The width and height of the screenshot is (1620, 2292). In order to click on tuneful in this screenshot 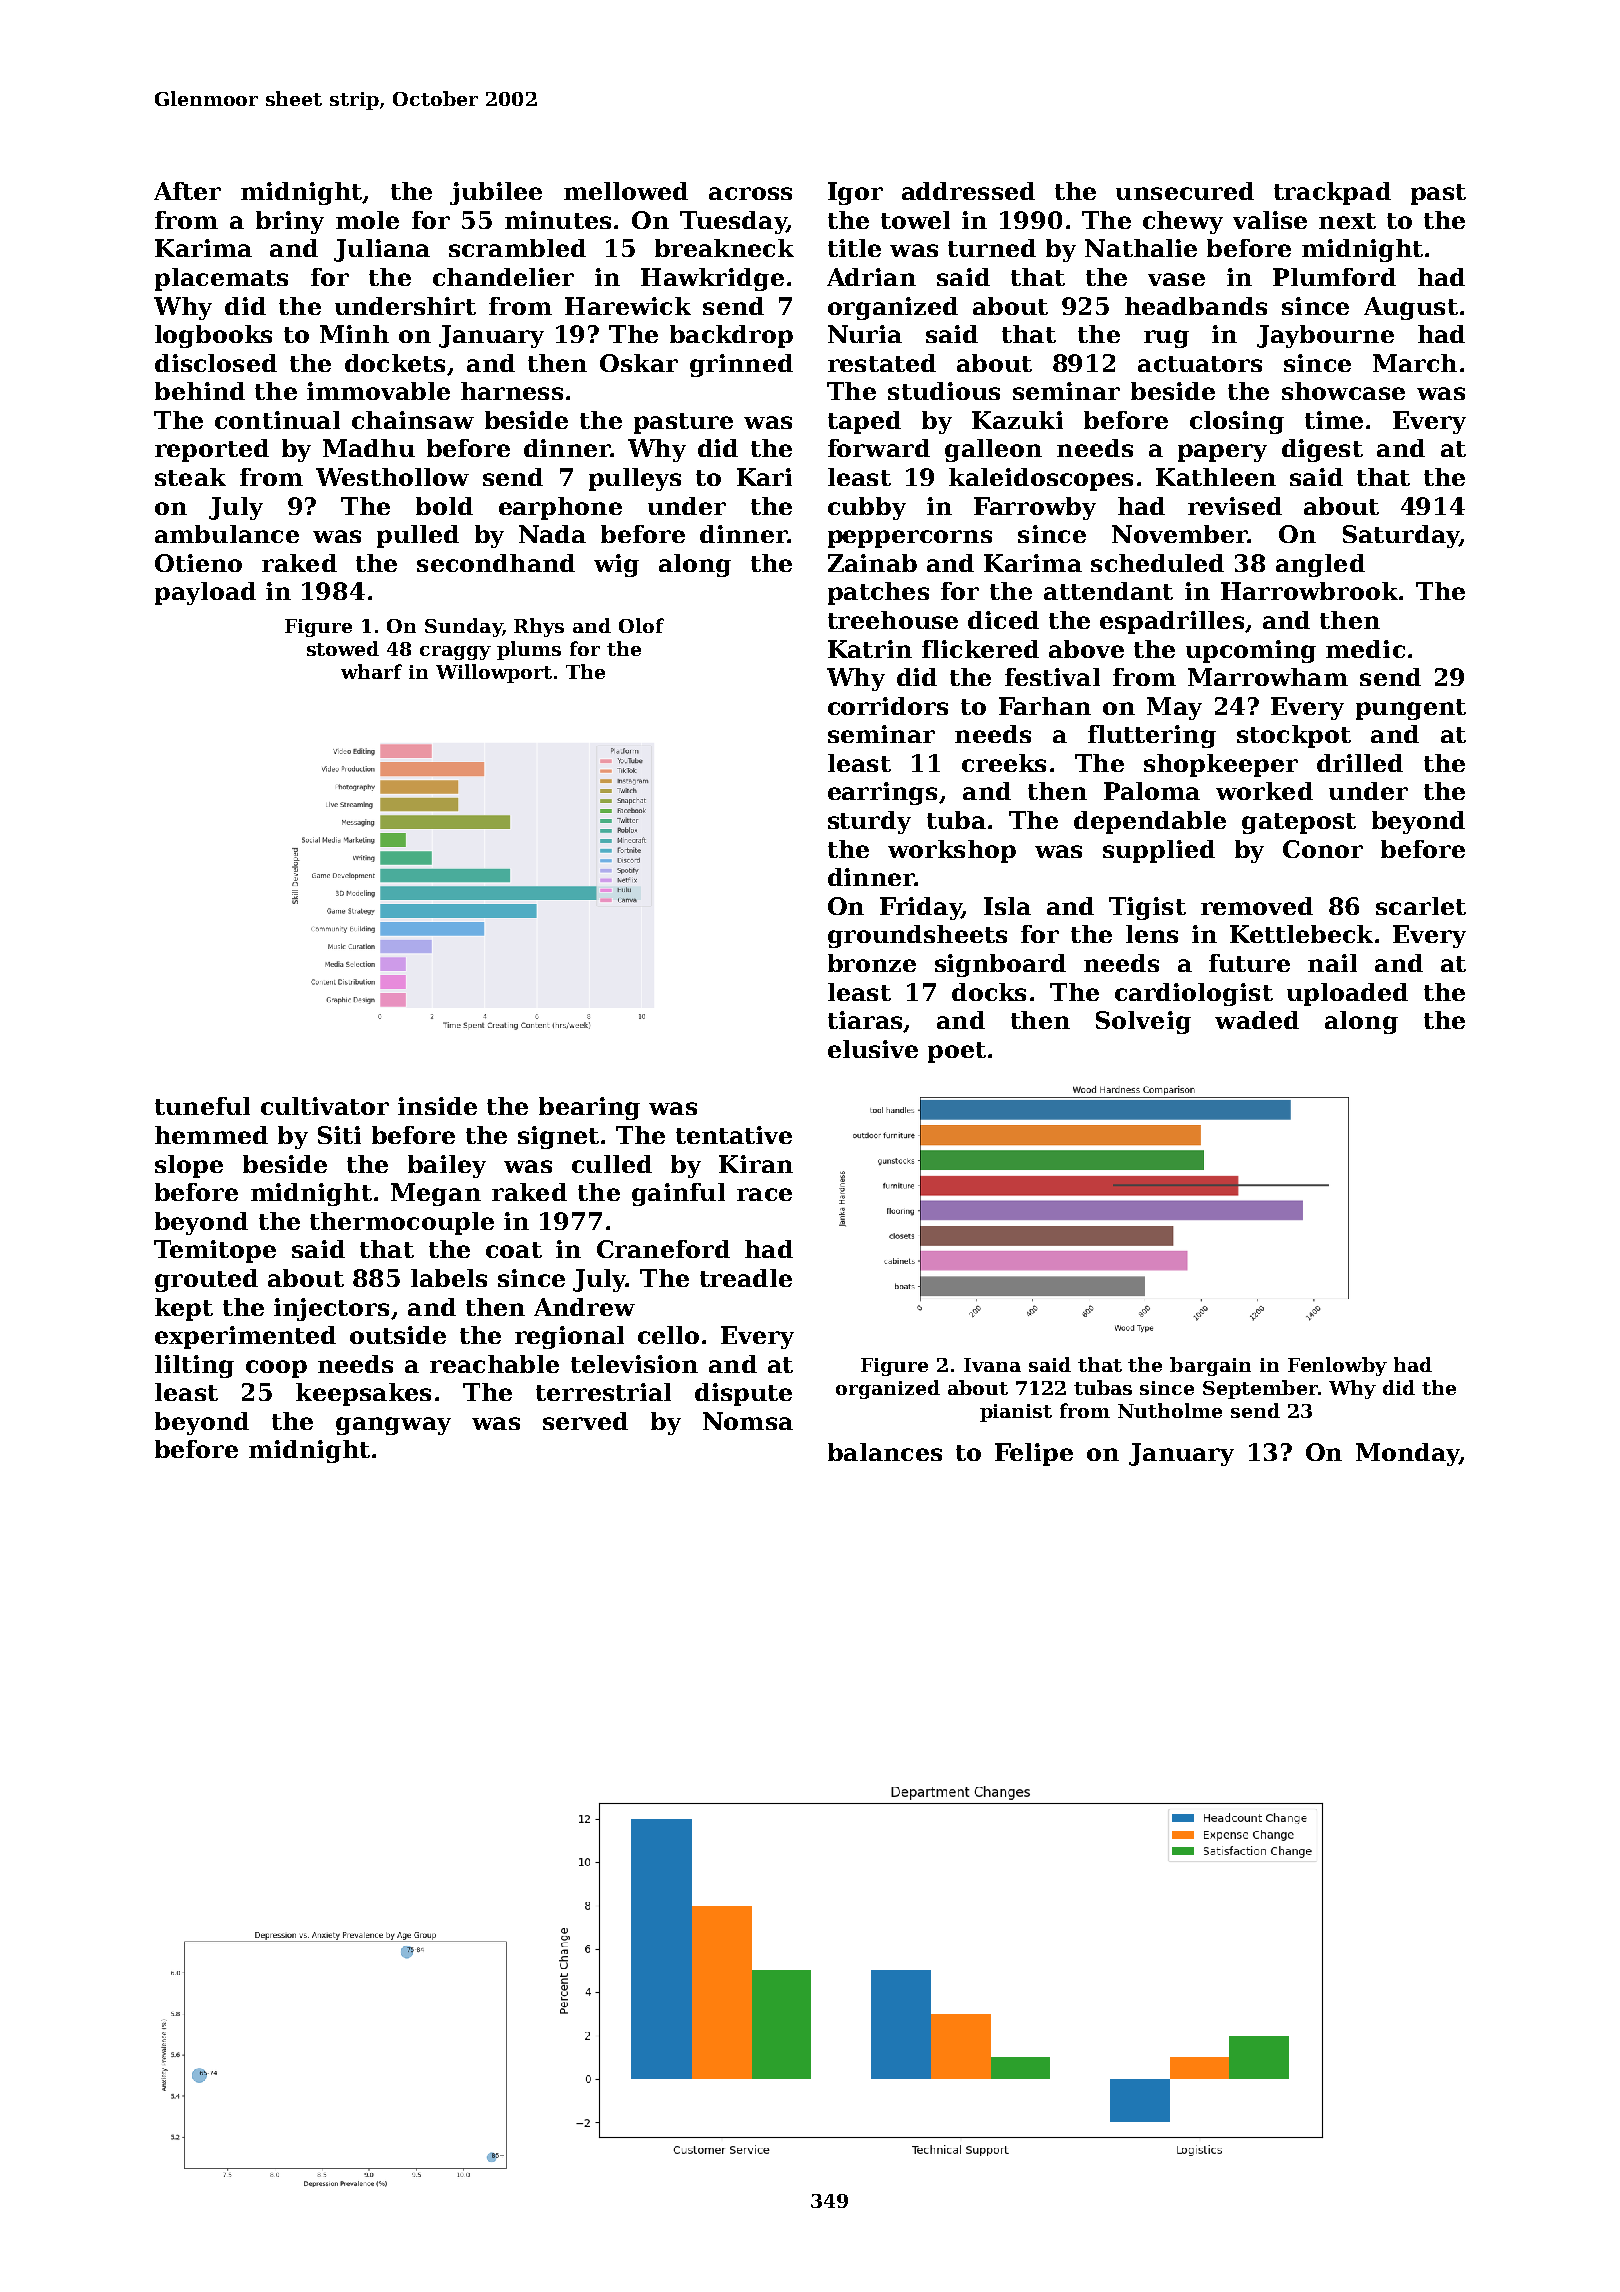, I will do `click(202, 1106)`.
